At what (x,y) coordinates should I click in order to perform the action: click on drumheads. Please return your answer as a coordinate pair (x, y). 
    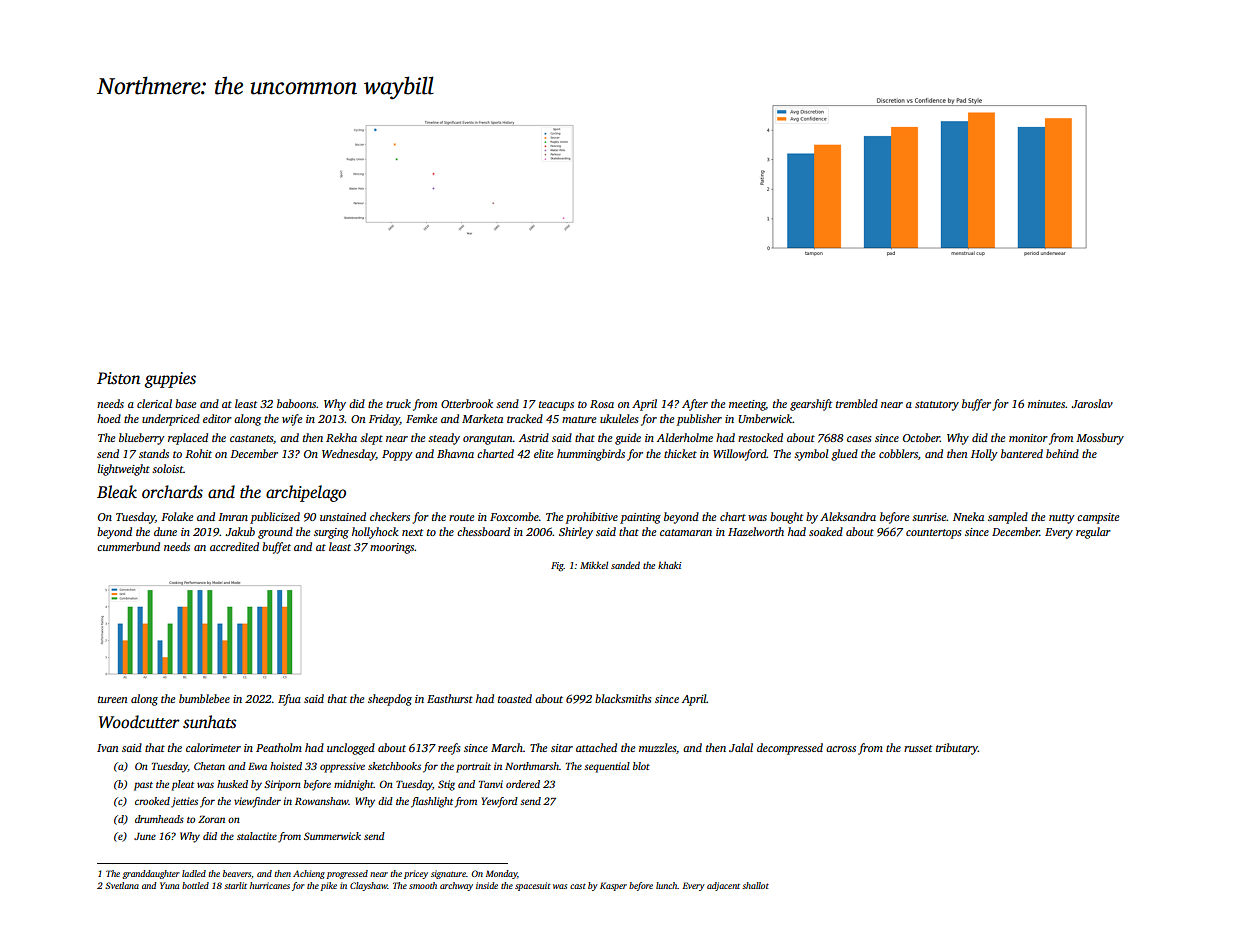
    Looking at the image, I should click on (159, 819).
